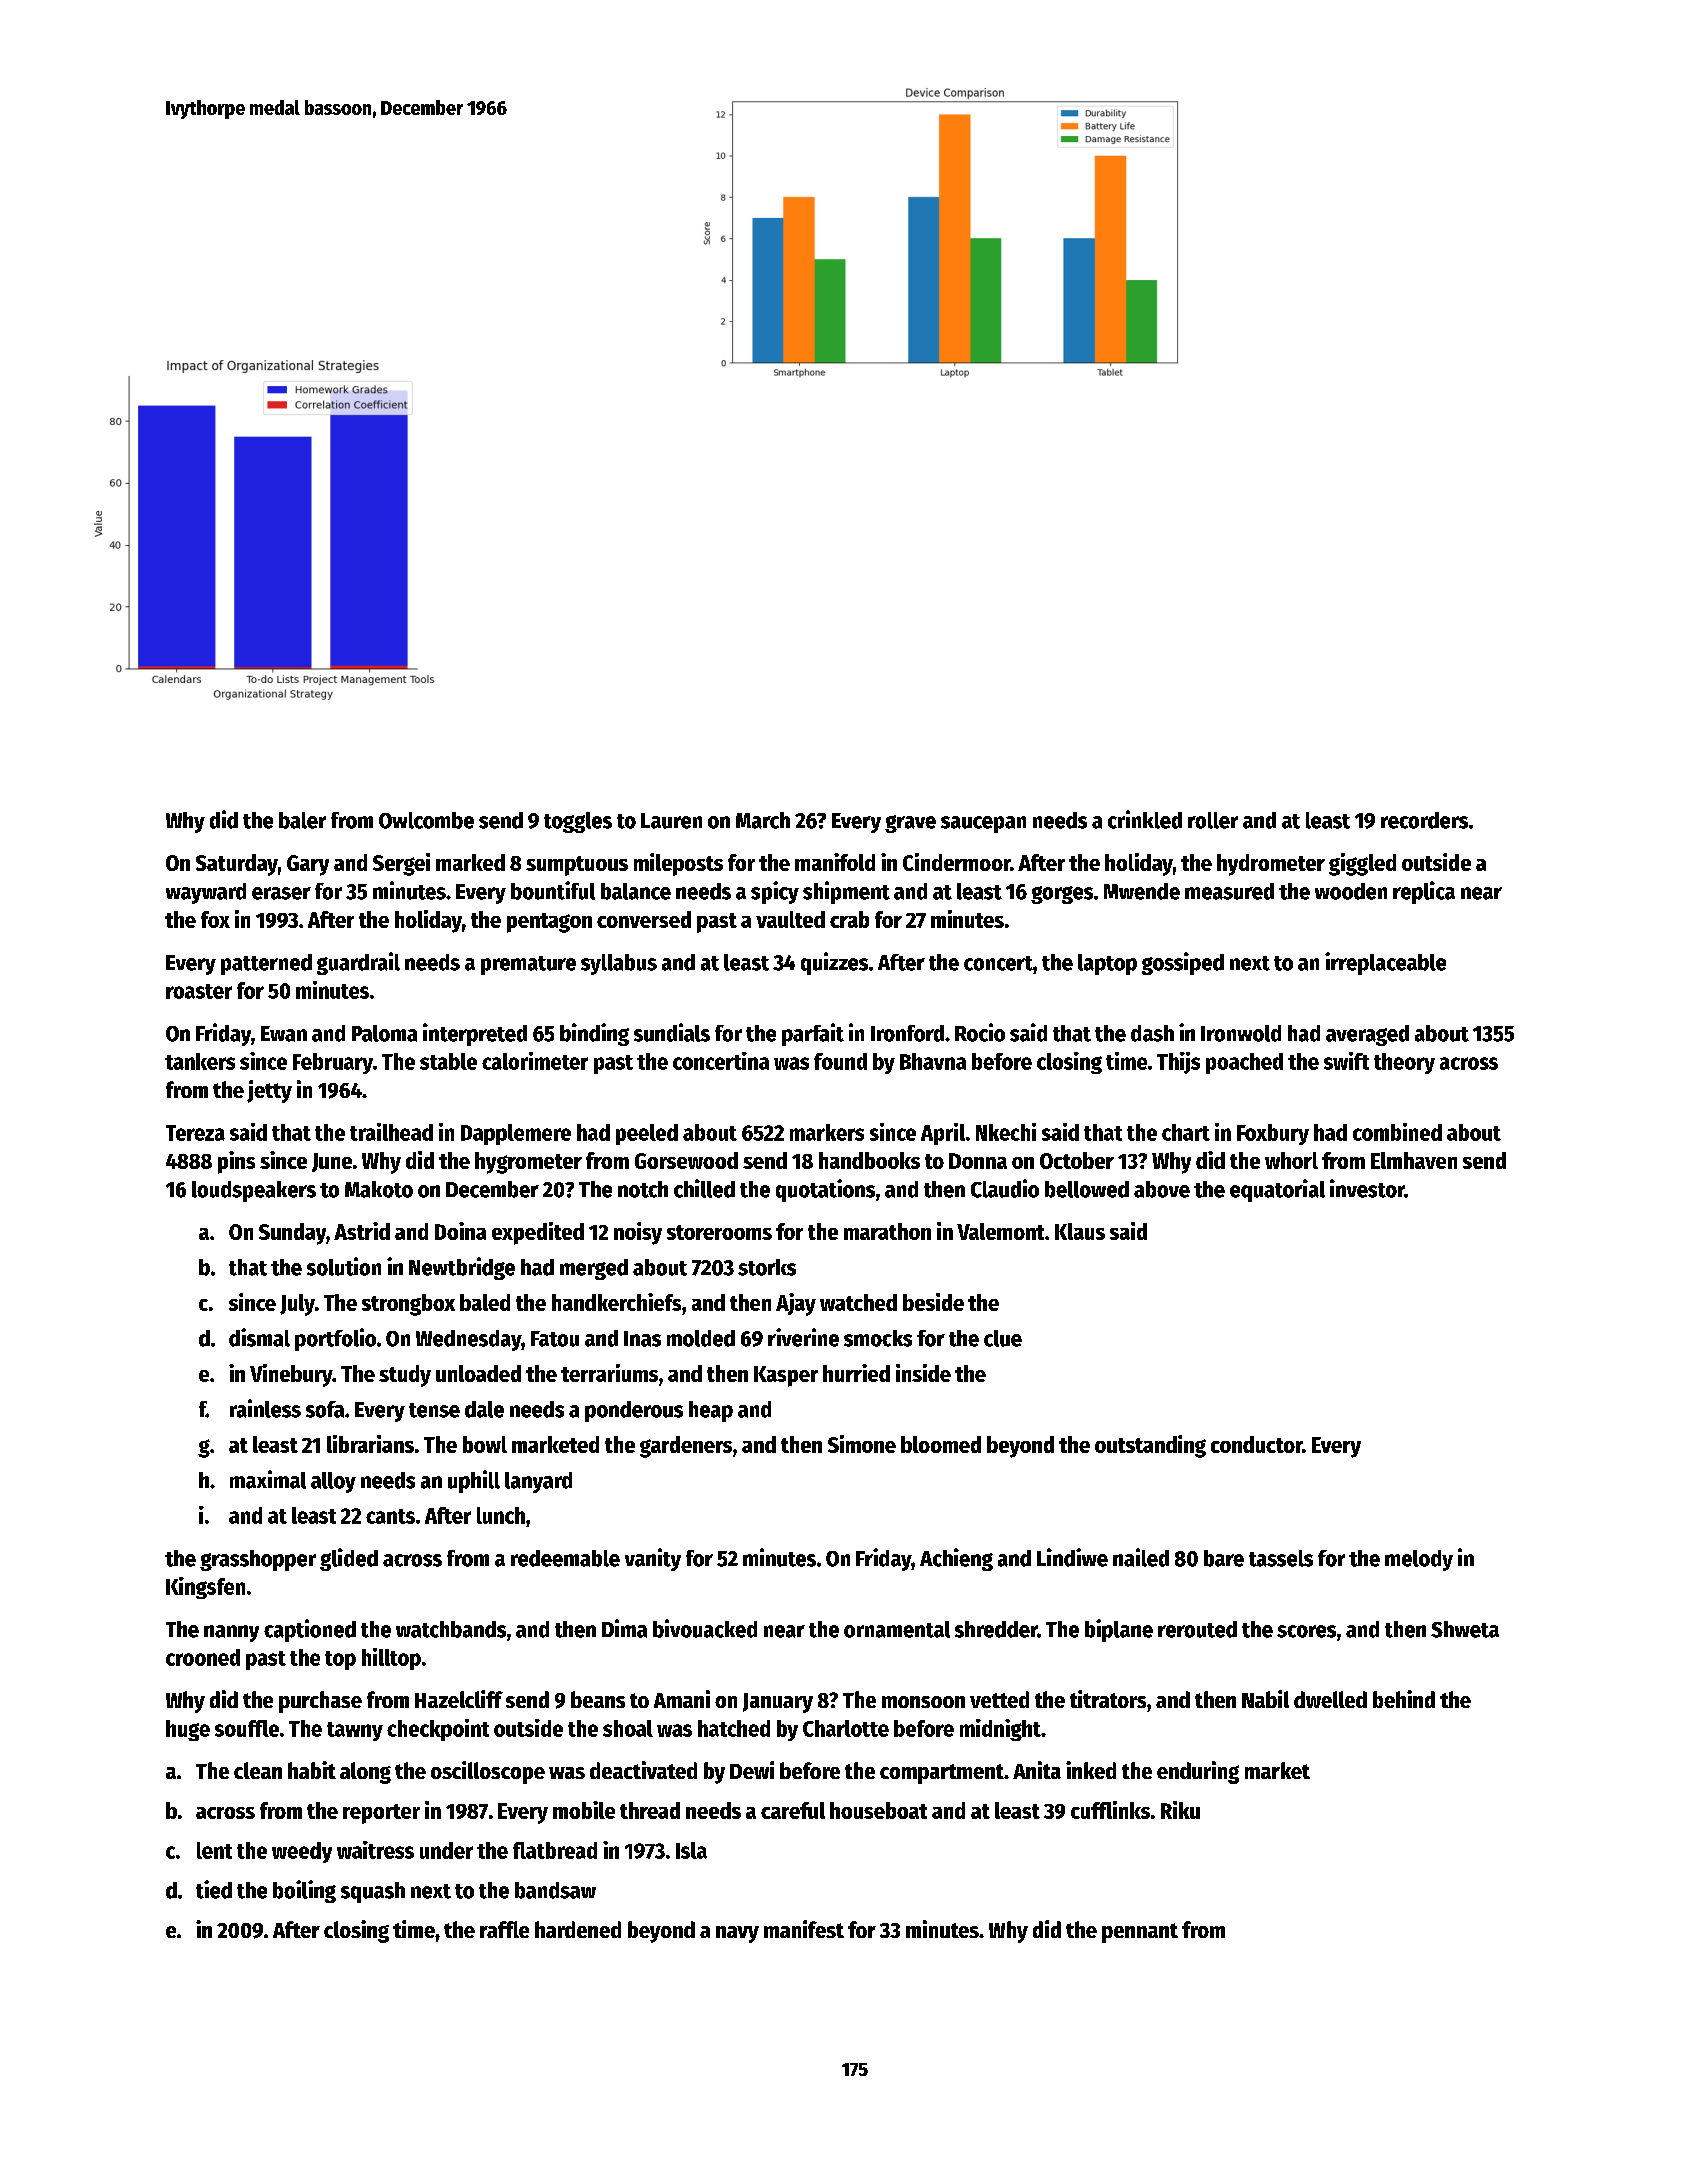 The image size is (1683, 2178). Describe the element at coordinates (426, 820) in the document. I see `Owlcombe` at that location.
